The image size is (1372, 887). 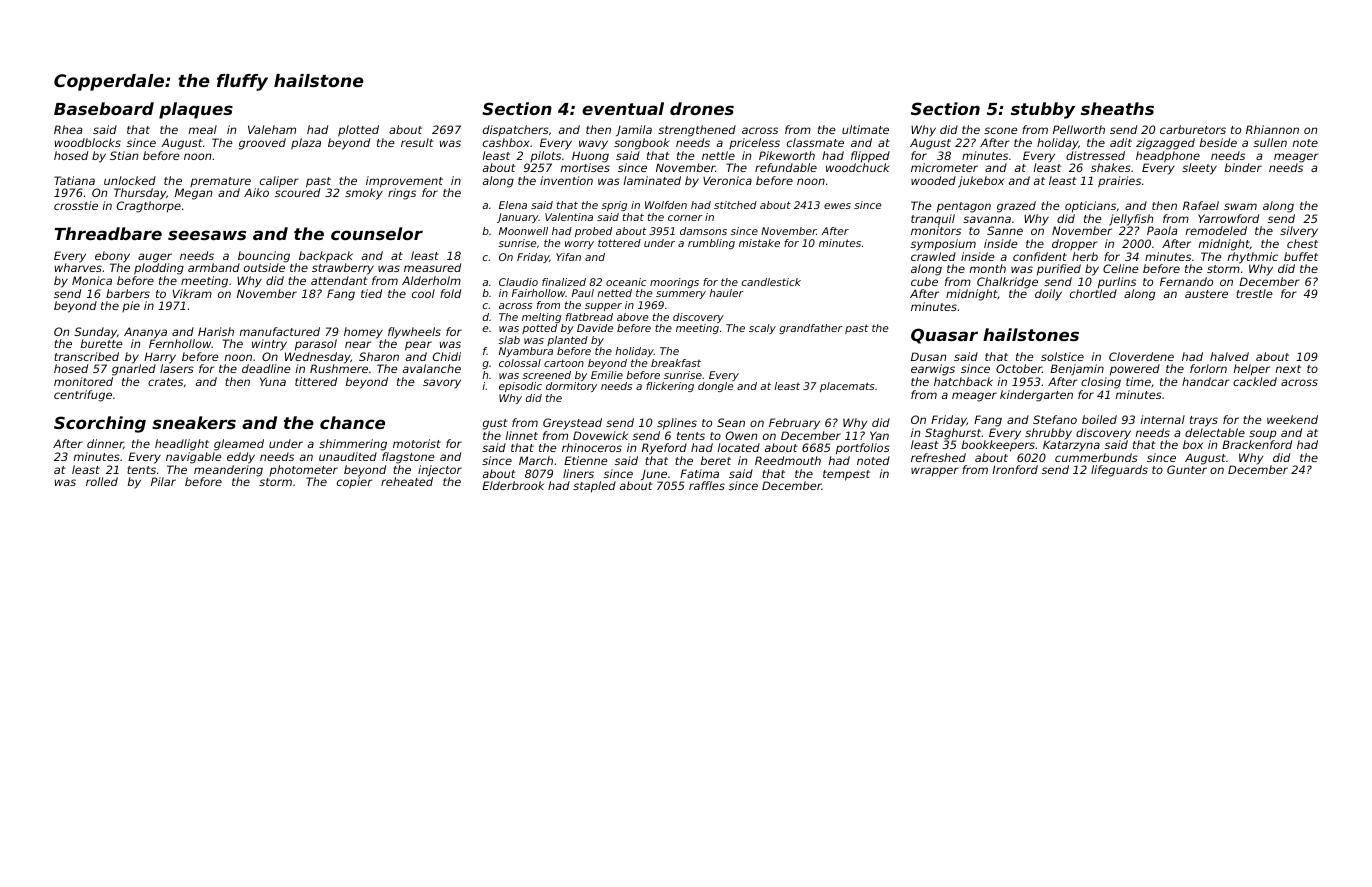 I want to click on austere, so click(x=1206, y=294).
